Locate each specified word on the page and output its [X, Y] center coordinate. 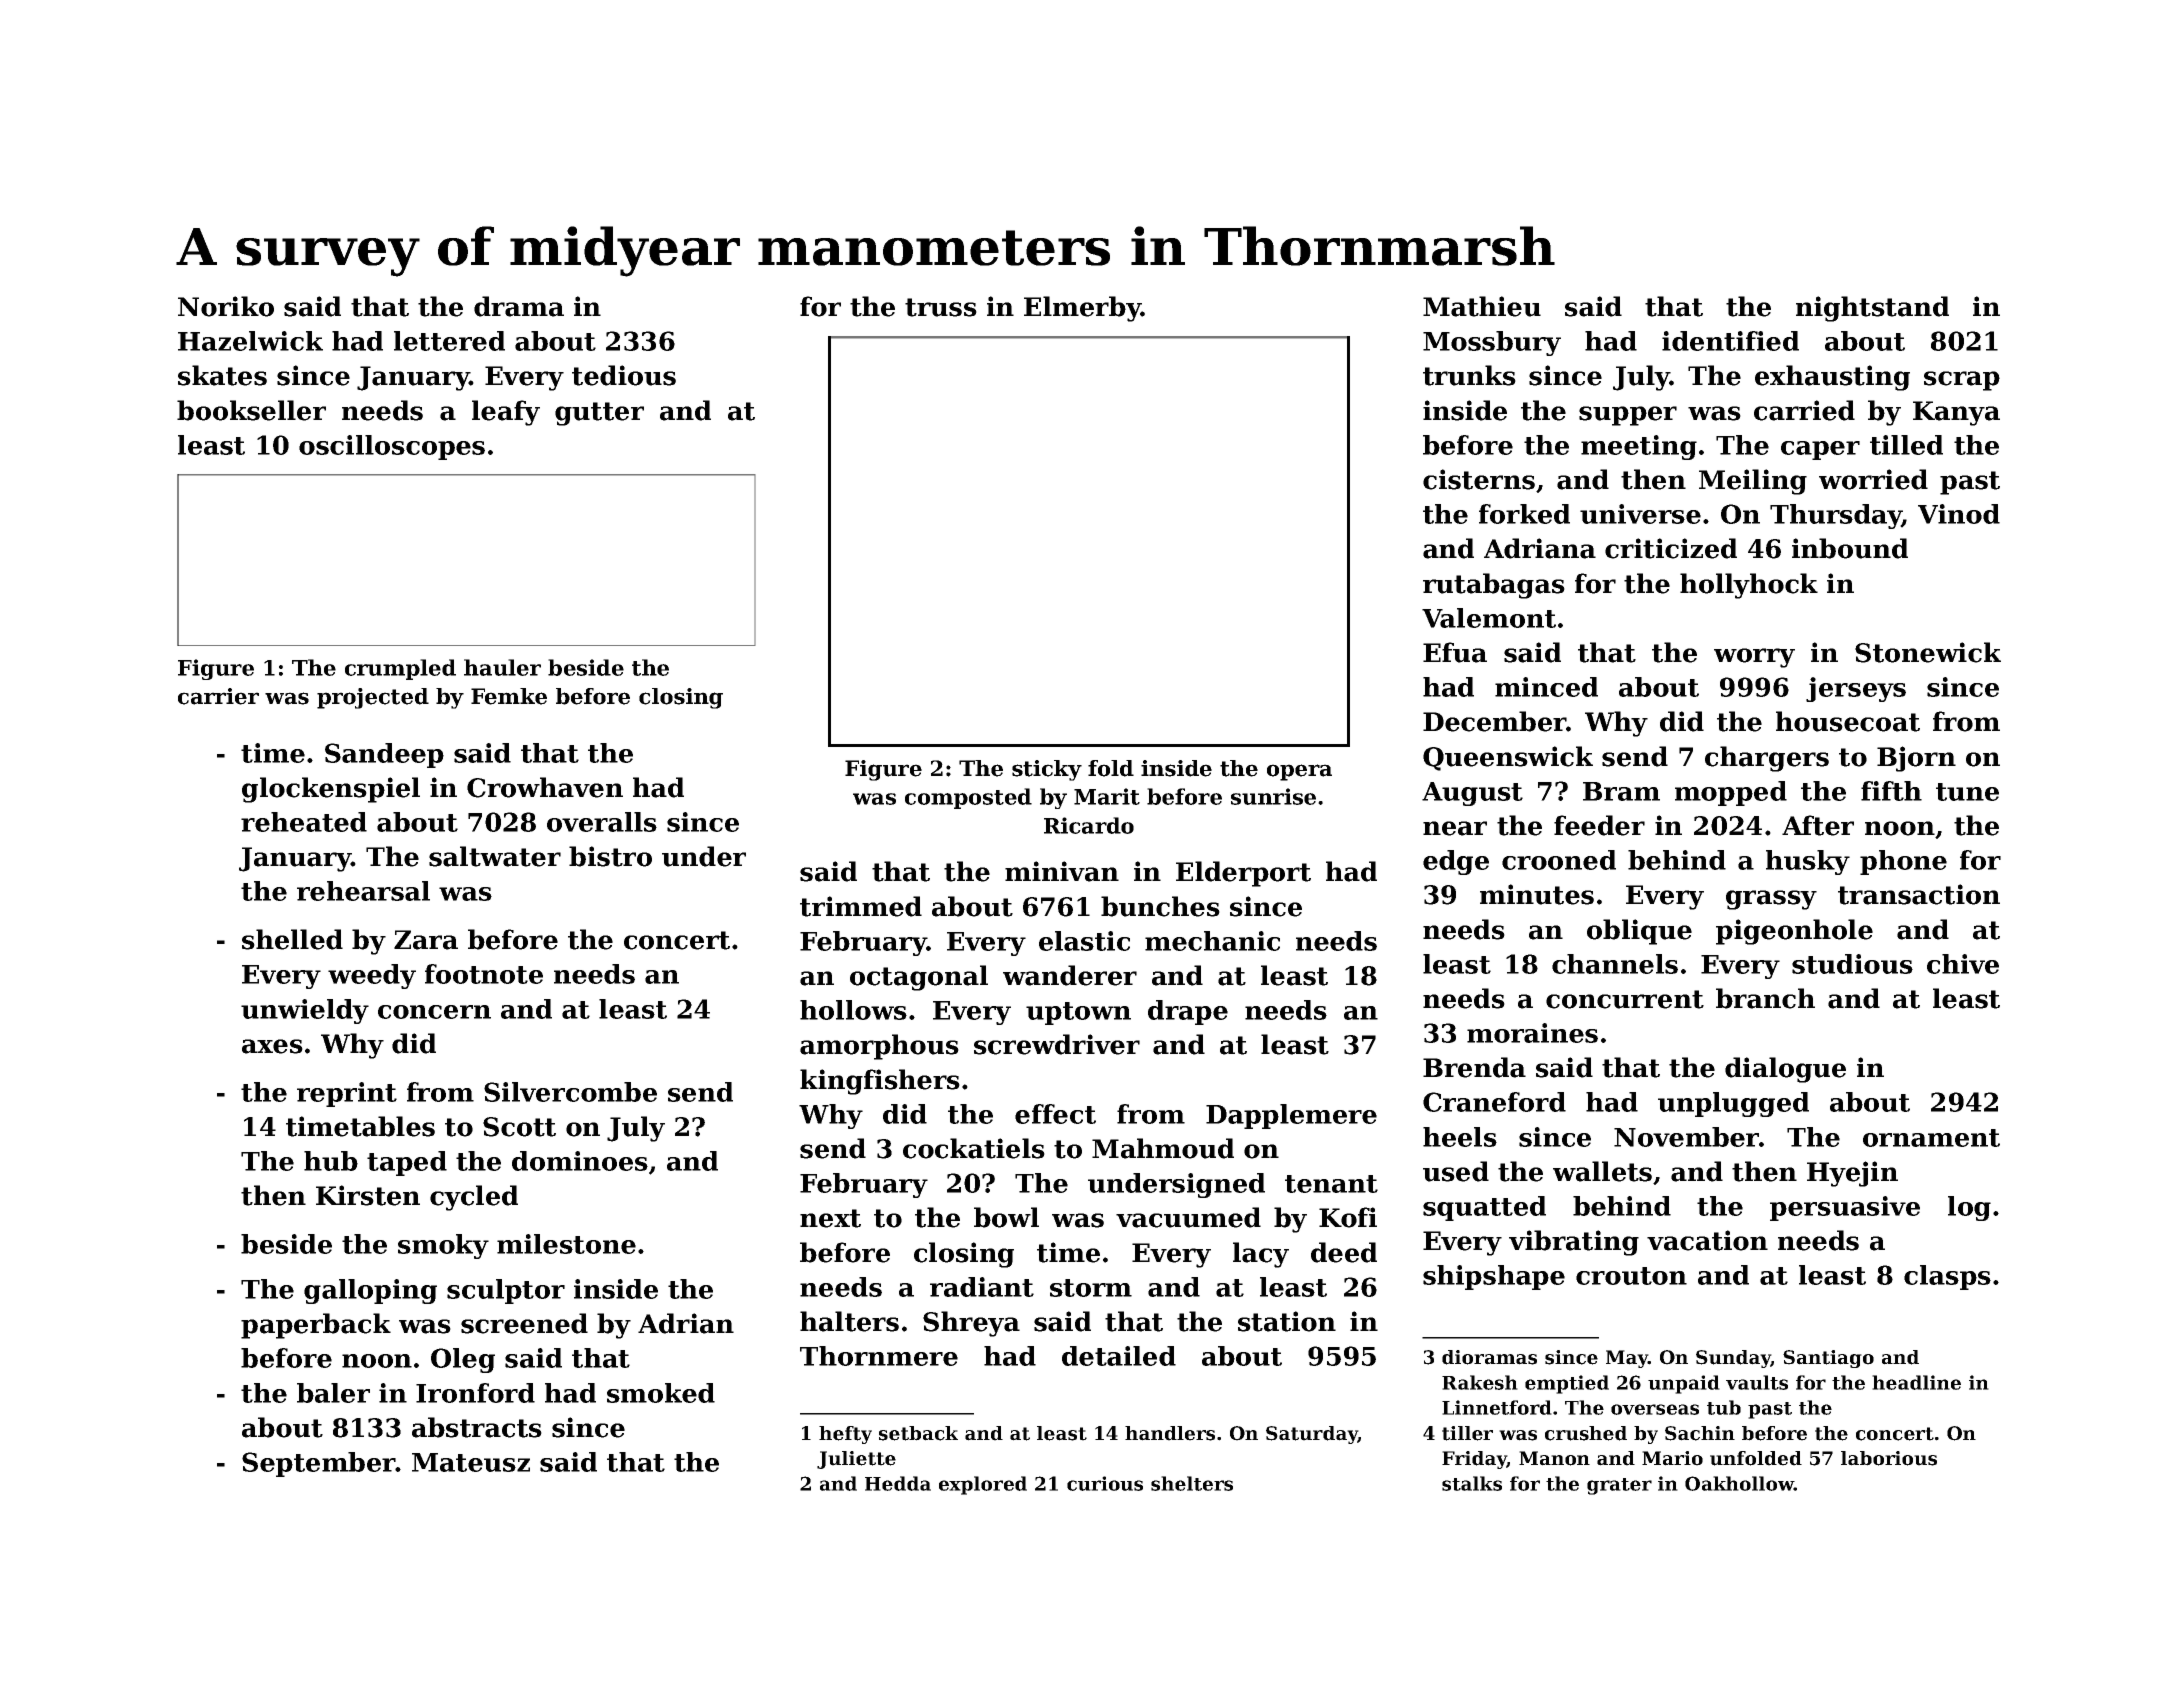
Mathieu [1482, 306]
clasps [1947, 1277]
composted [968, 798]
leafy [506, 413]
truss [941, 307]
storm [1091, 1288]
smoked [661, 1393]
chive [1963, 964]
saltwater [495, 856]
